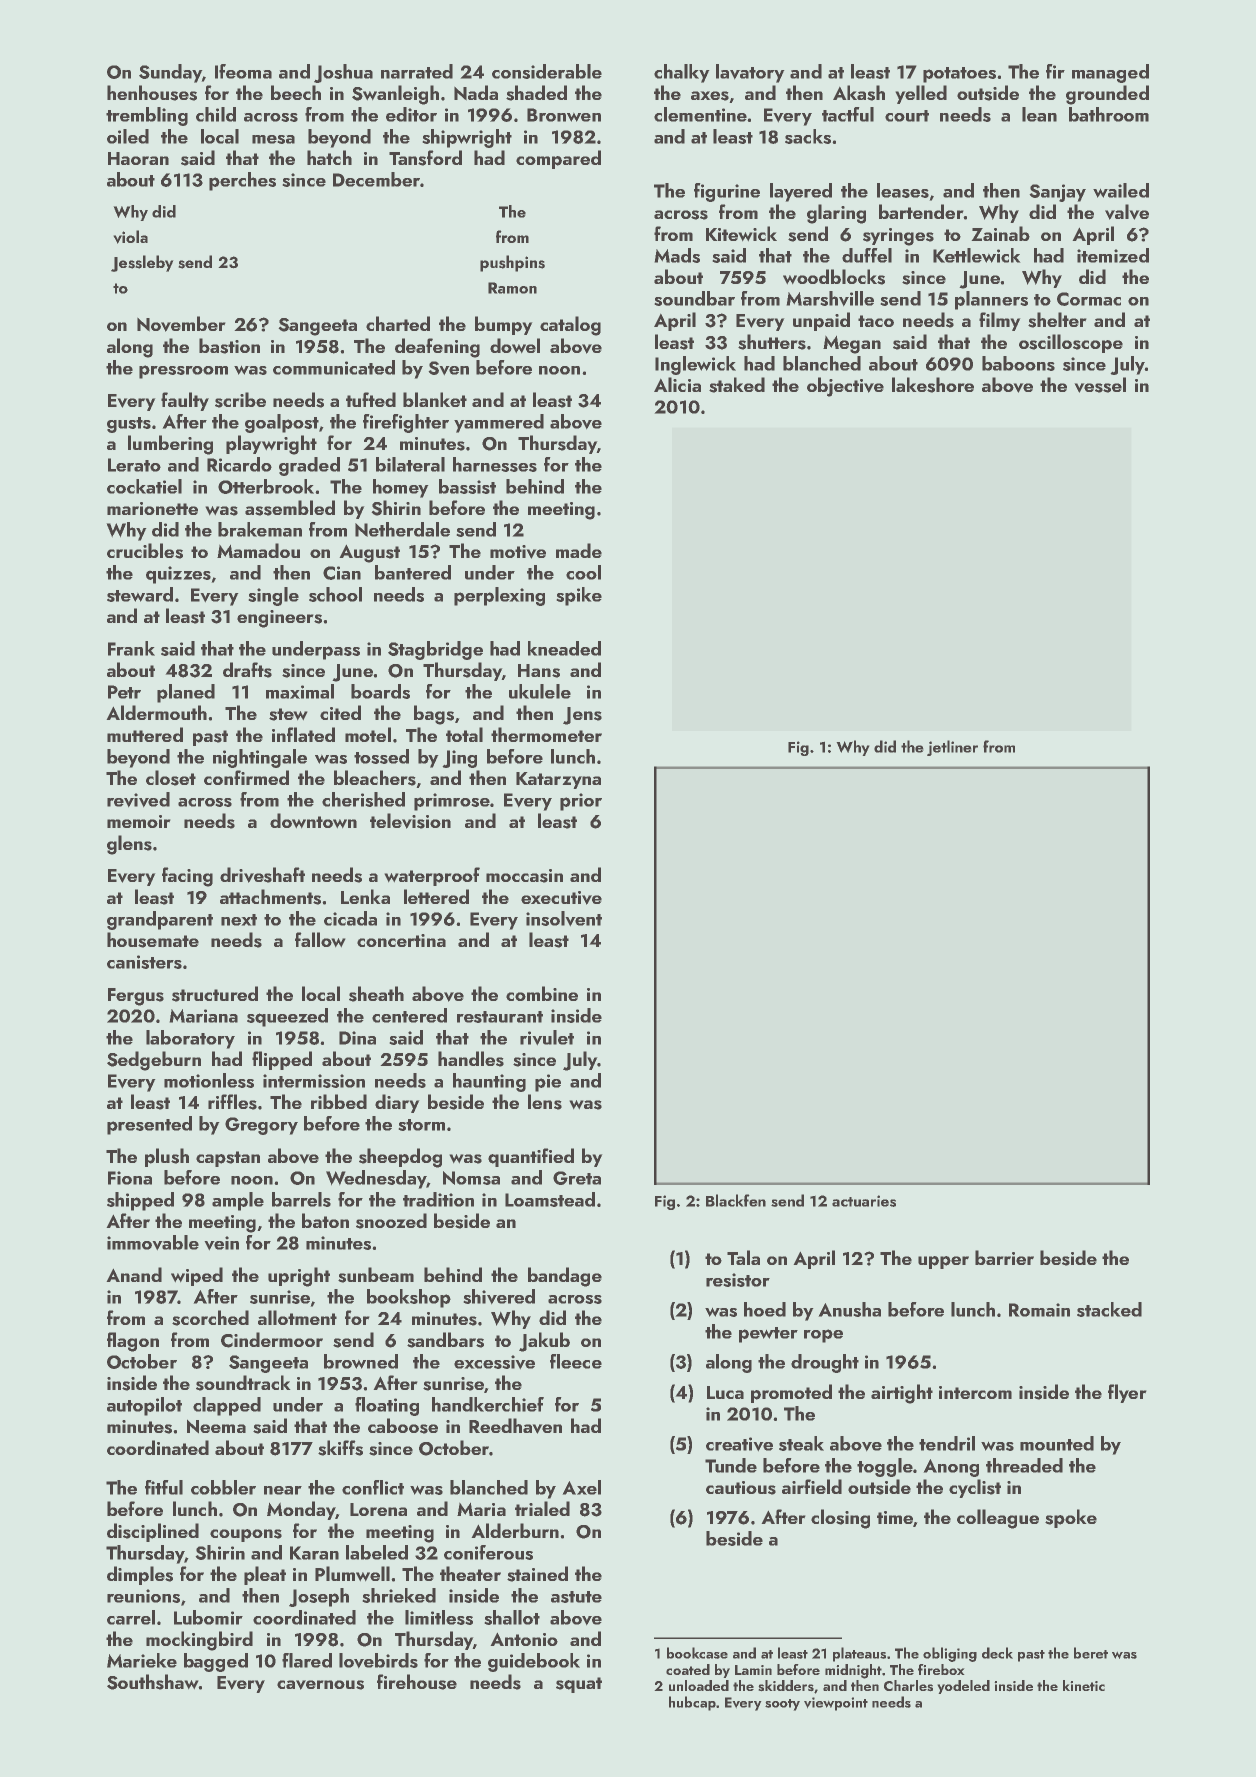  What do you see at coordinates (376, 179) in the page?
I see `December` at bounding box center [376, 179].
